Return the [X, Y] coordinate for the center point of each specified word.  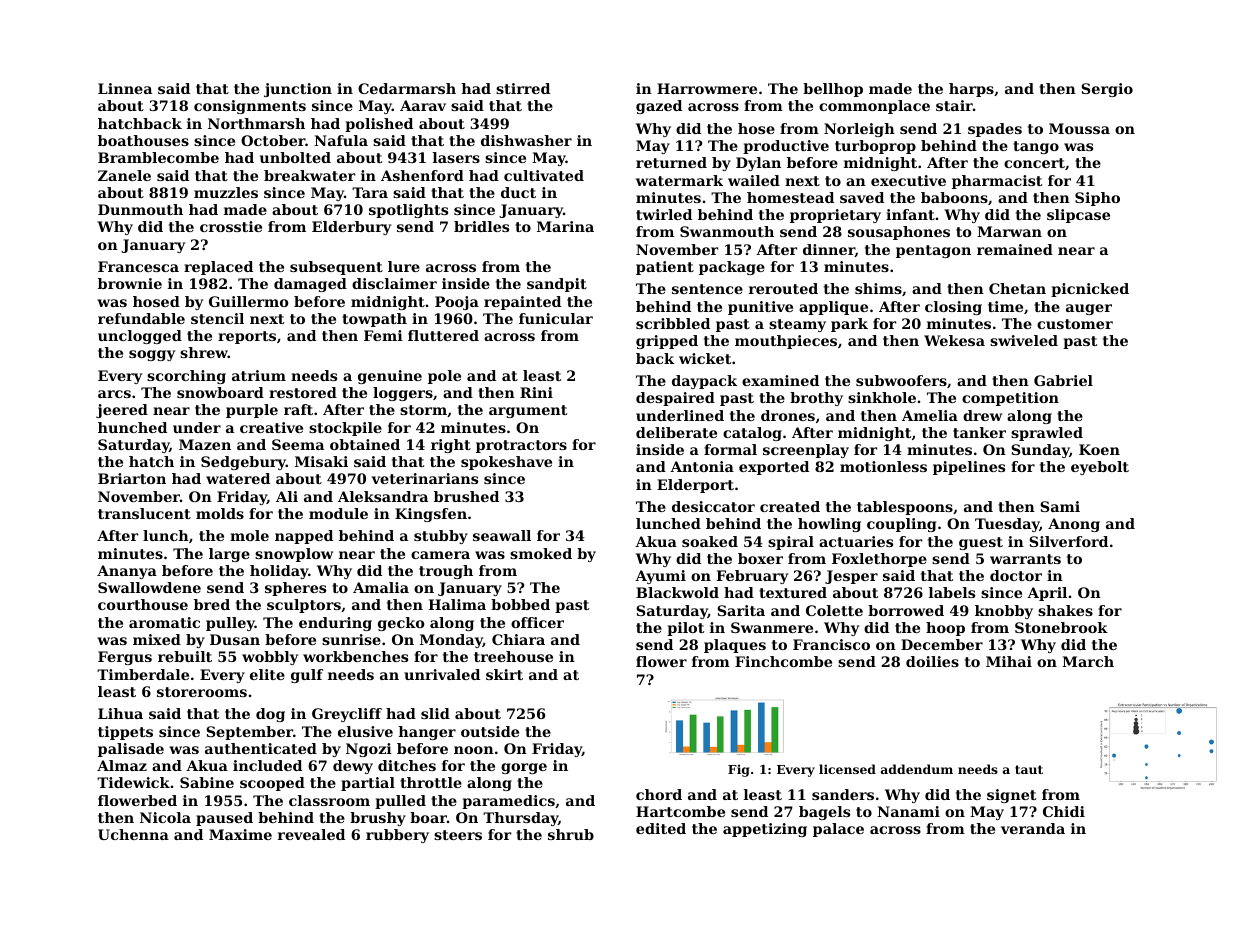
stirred [523, 88]
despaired [675, 399]
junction [298, 90]
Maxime [240, 834]
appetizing [765, 830]
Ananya [127, 572]
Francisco [831, 644]
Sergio [1107, 90]
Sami [1060, 506]
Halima [457, 604]
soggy [152, 355]
